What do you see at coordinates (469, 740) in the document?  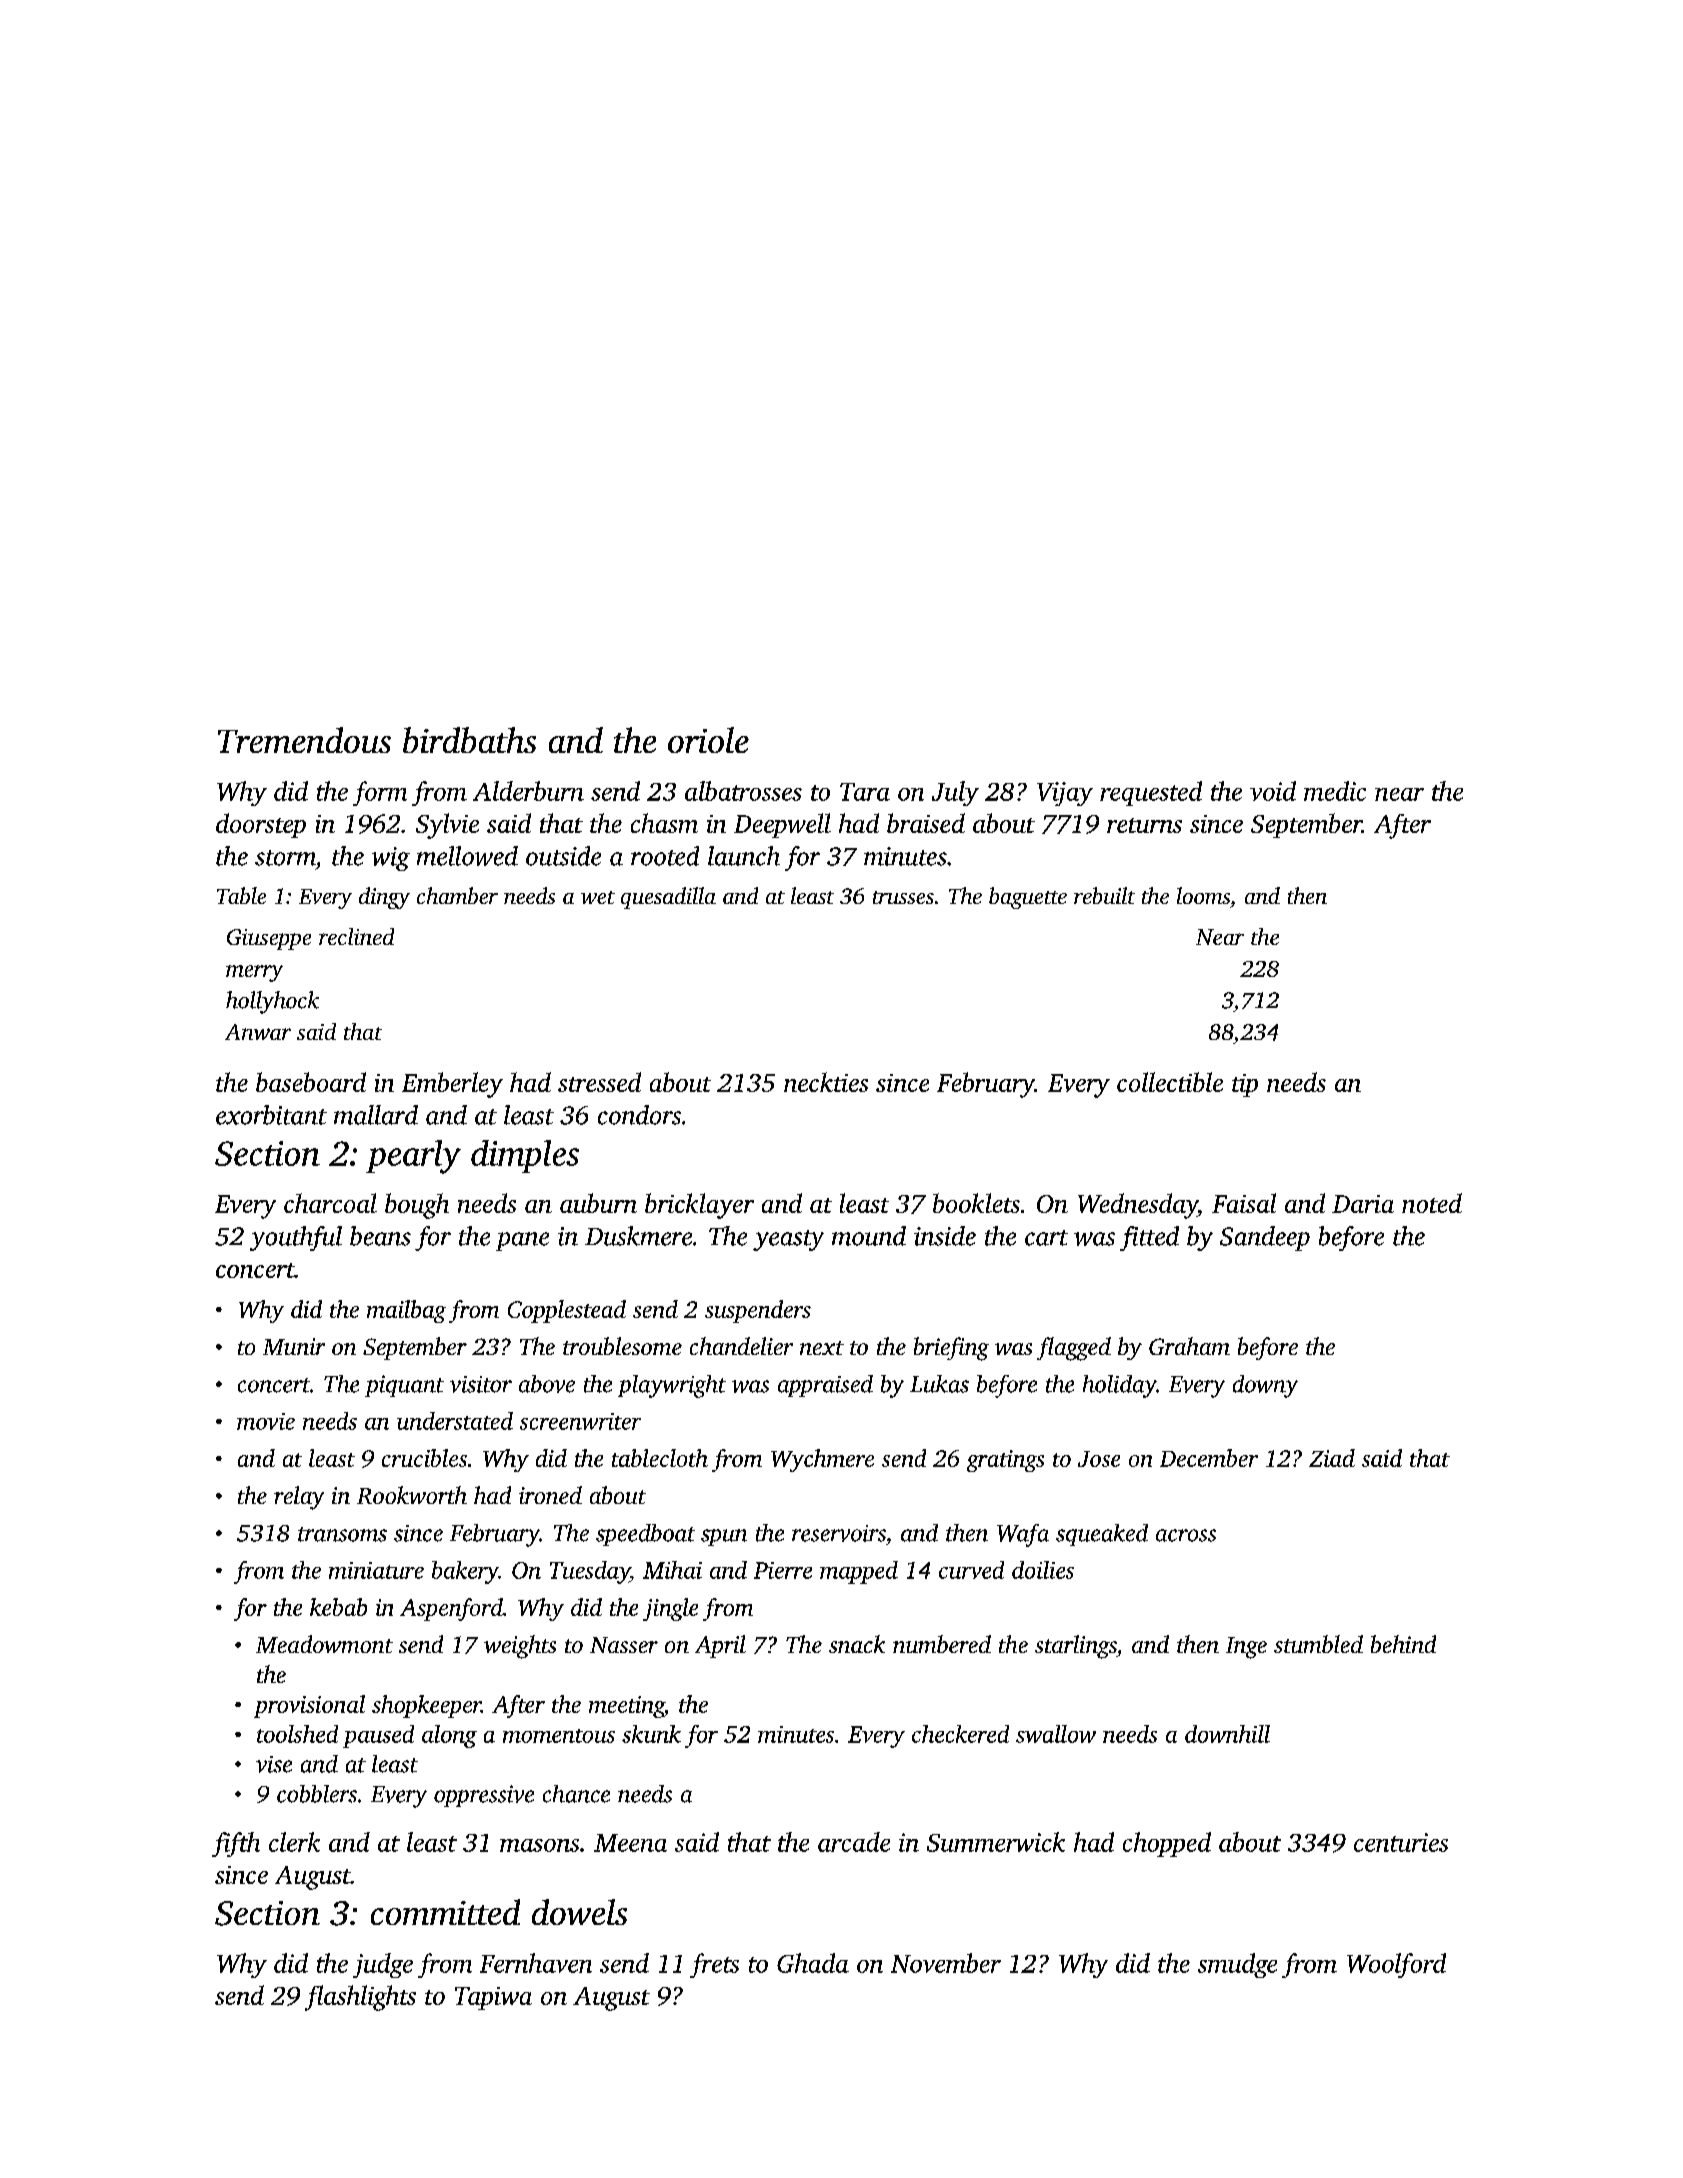 I see `birdbaths` at bounding box center [469, 740].
